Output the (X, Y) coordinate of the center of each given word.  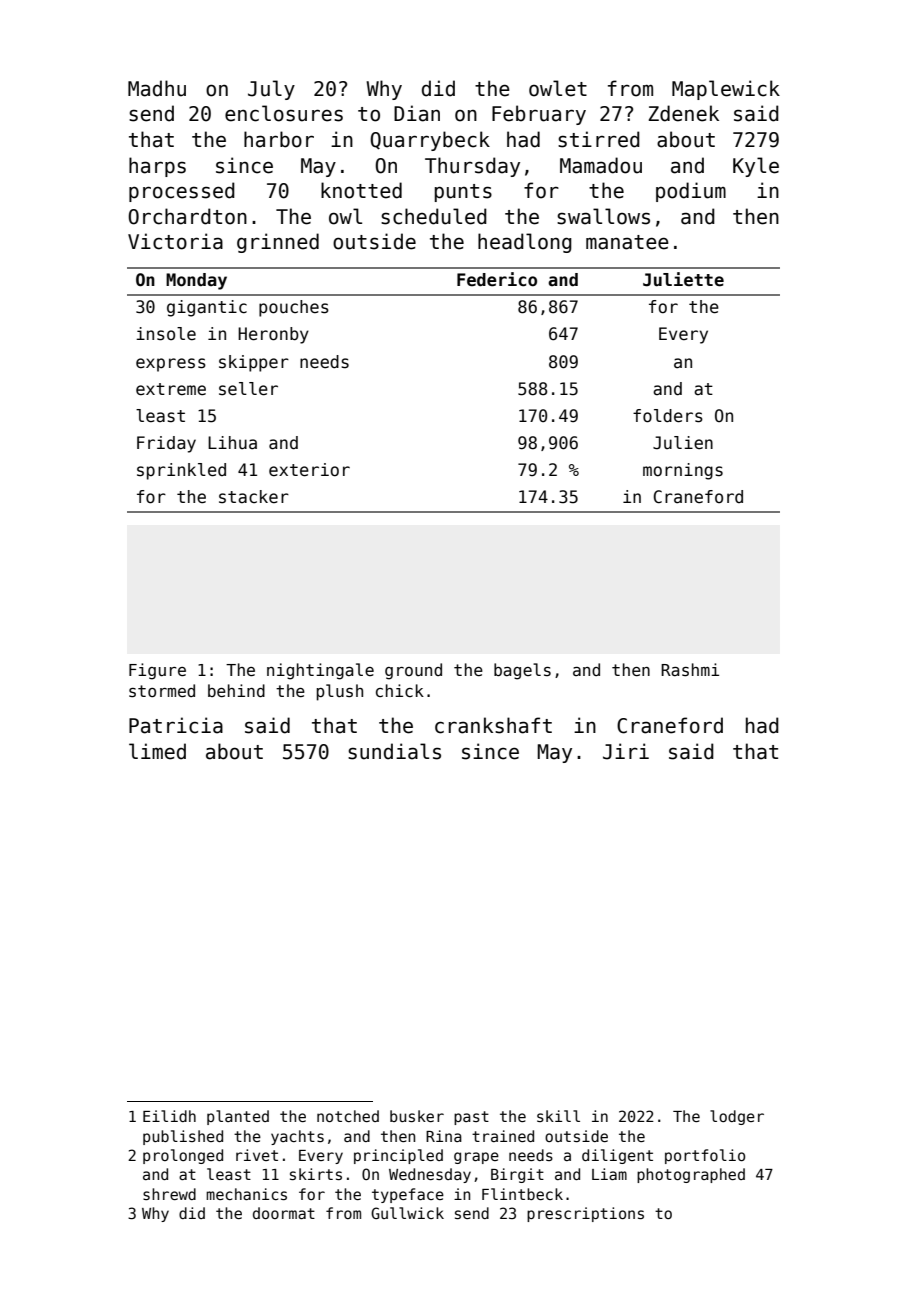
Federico (497, 279)
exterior (309, 470)
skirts (316, 1174)
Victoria (175, 241)
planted (238, 1117)
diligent (617, 1156)
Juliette (683, 279)
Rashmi (690, 670)
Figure (157, 671)
